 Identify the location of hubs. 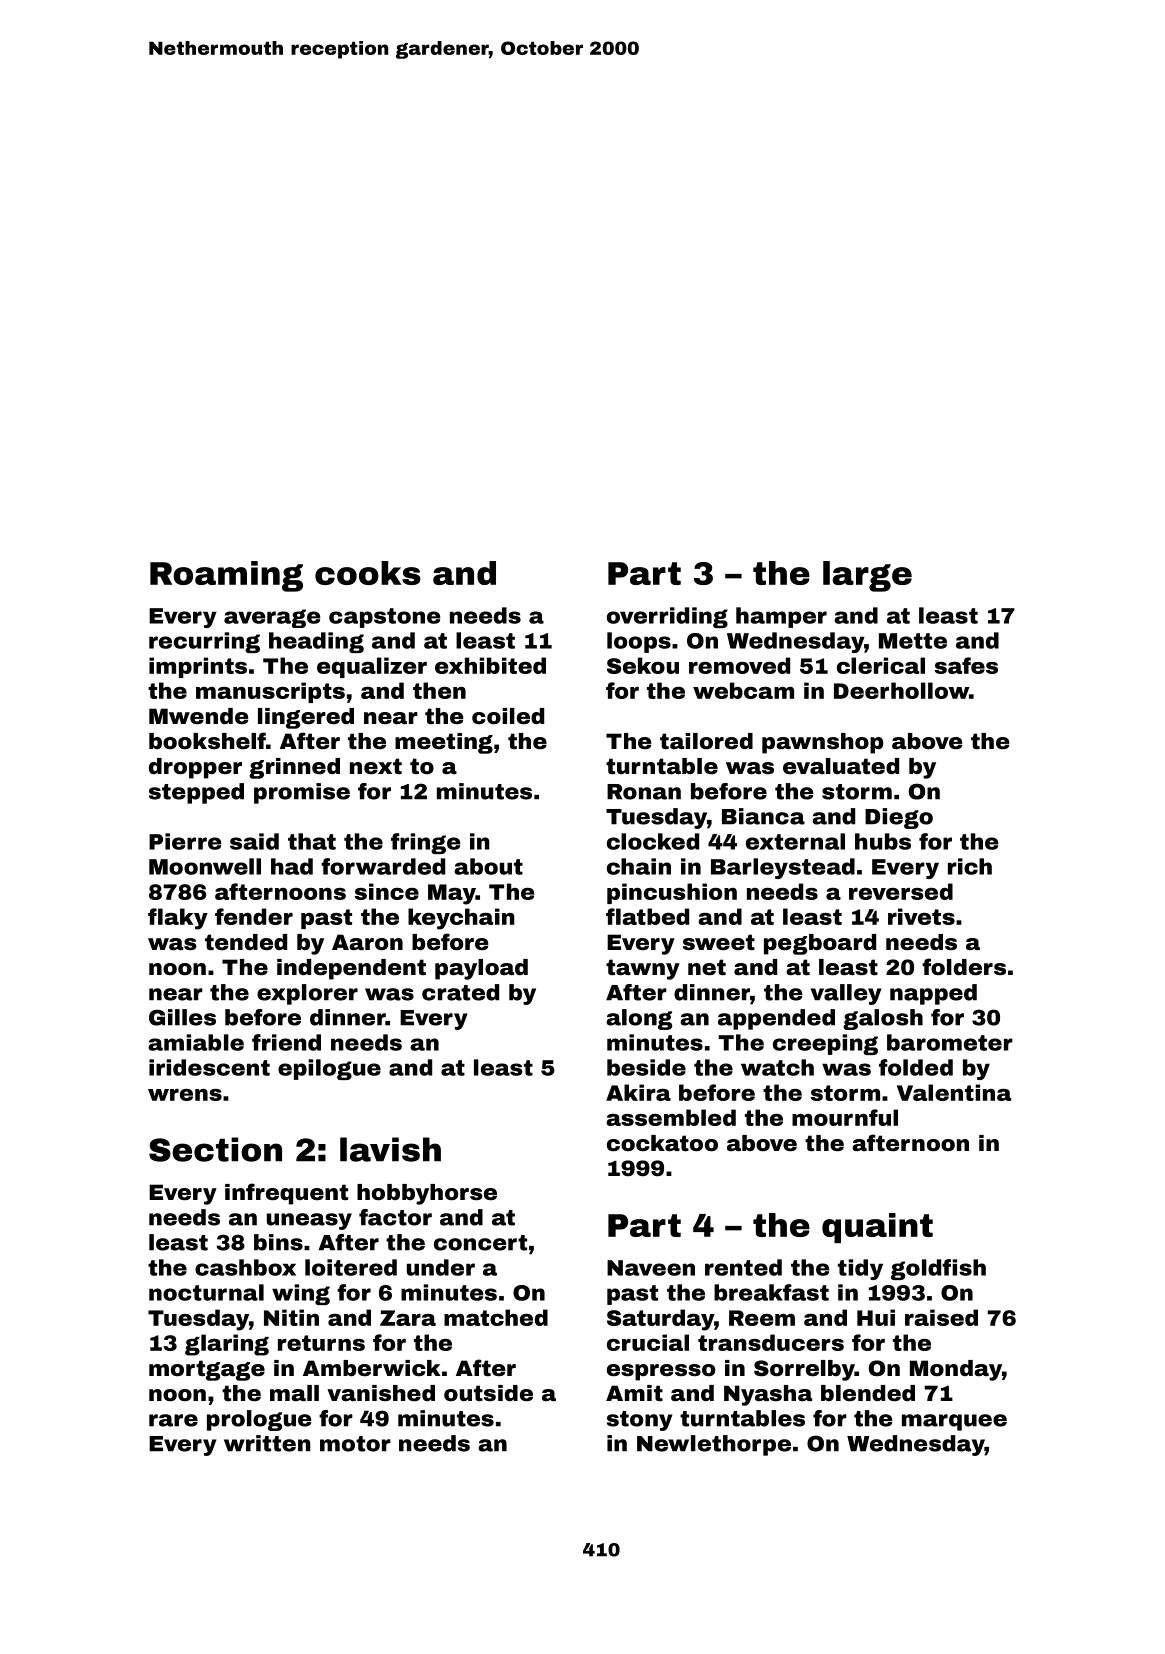
(883, 841).
